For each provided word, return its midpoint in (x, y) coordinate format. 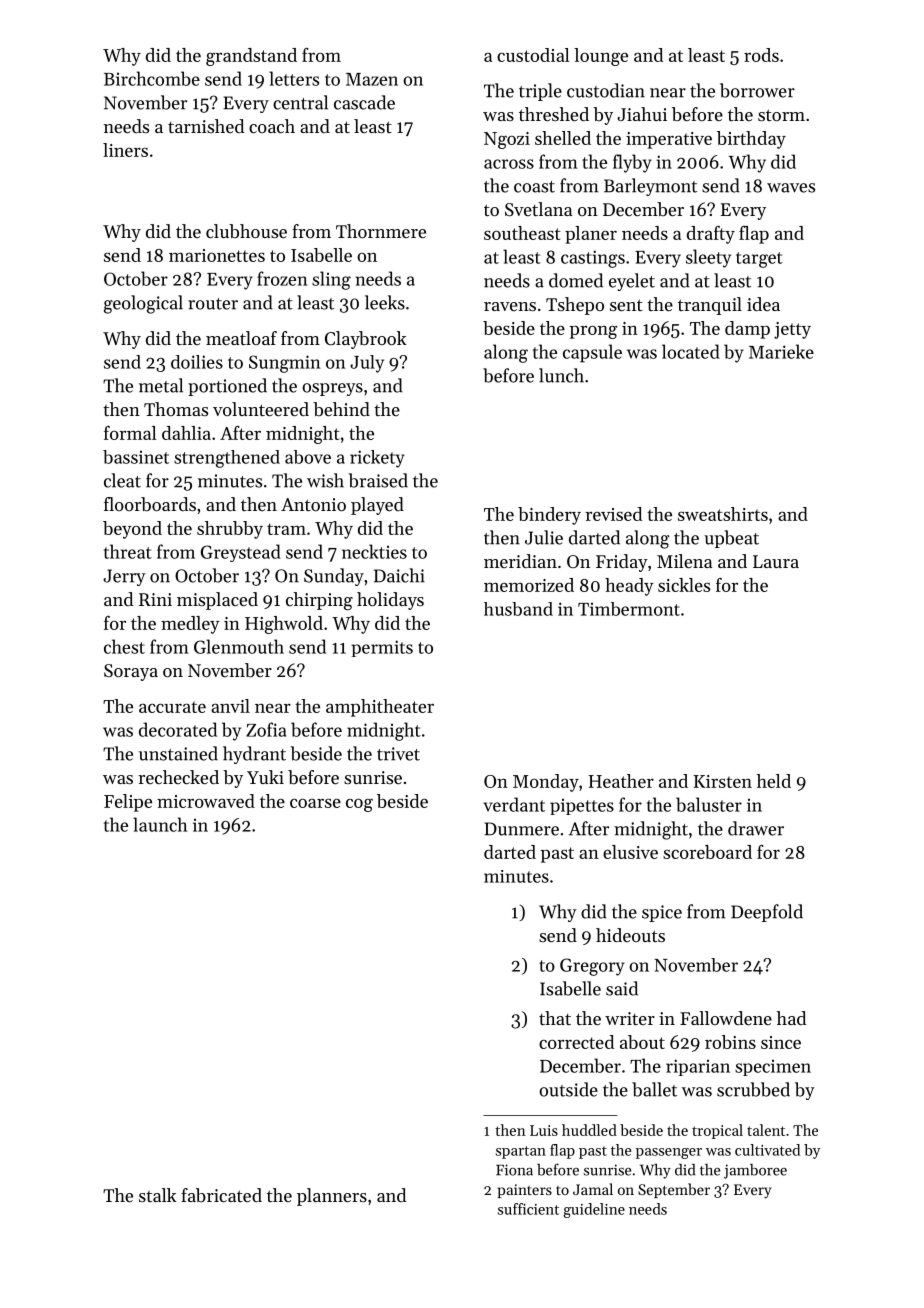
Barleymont (650, 187)
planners (332, 1197)
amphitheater (380, 708)
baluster (709, 804)
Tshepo (575, 306)
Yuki (265, 777)
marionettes (217, 255)
